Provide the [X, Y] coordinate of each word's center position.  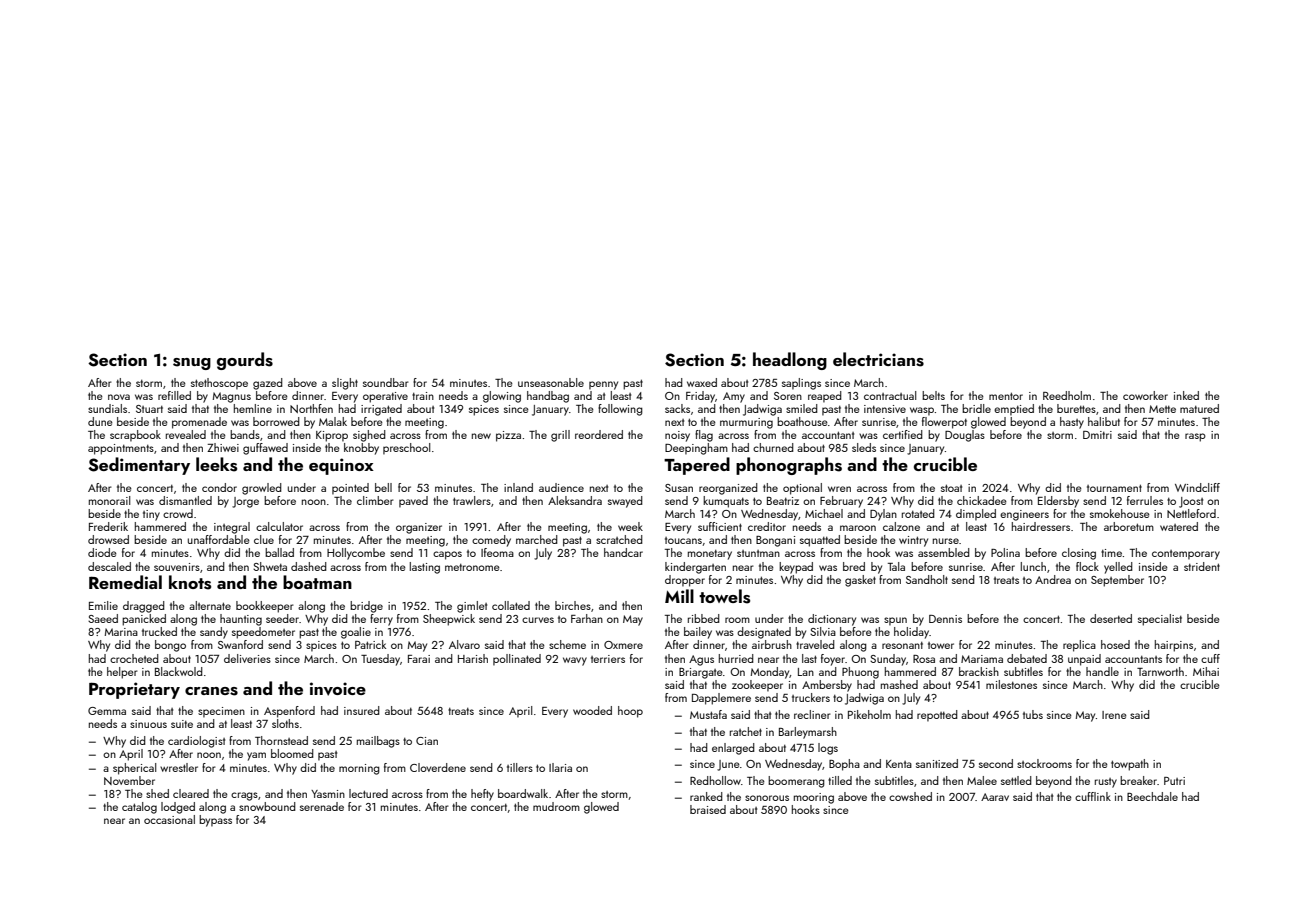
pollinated [517, 660]
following [620, 410]
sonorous [767, 798]
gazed [268, 384]
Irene [1114, 715]
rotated [918, 513]
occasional [169, 819]
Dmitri [1097, 435]
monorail [109, 500]
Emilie [103, 605]
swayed [625, 502]
